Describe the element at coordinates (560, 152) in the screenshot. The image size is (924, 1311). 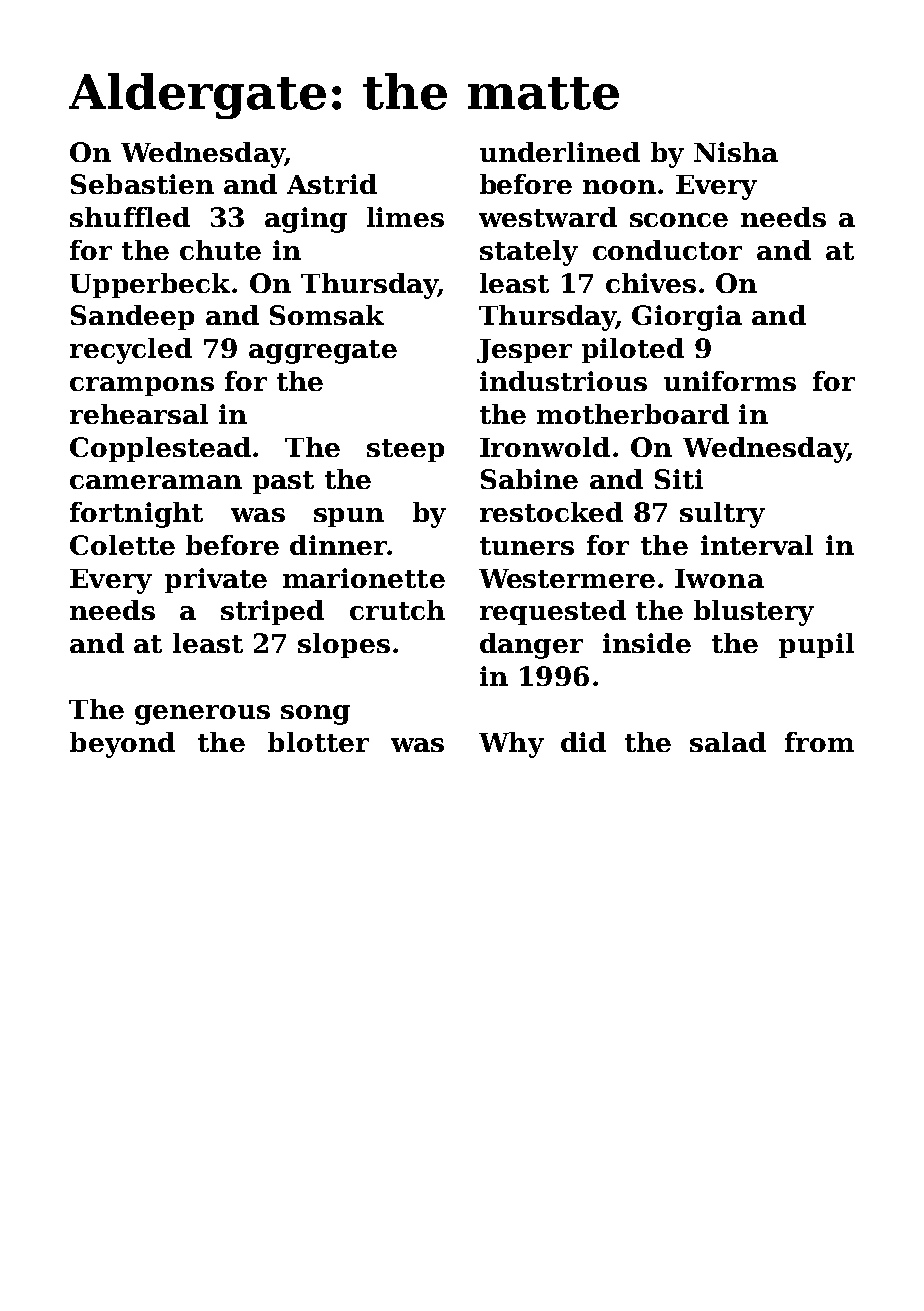
I see `underlined` at that location.
